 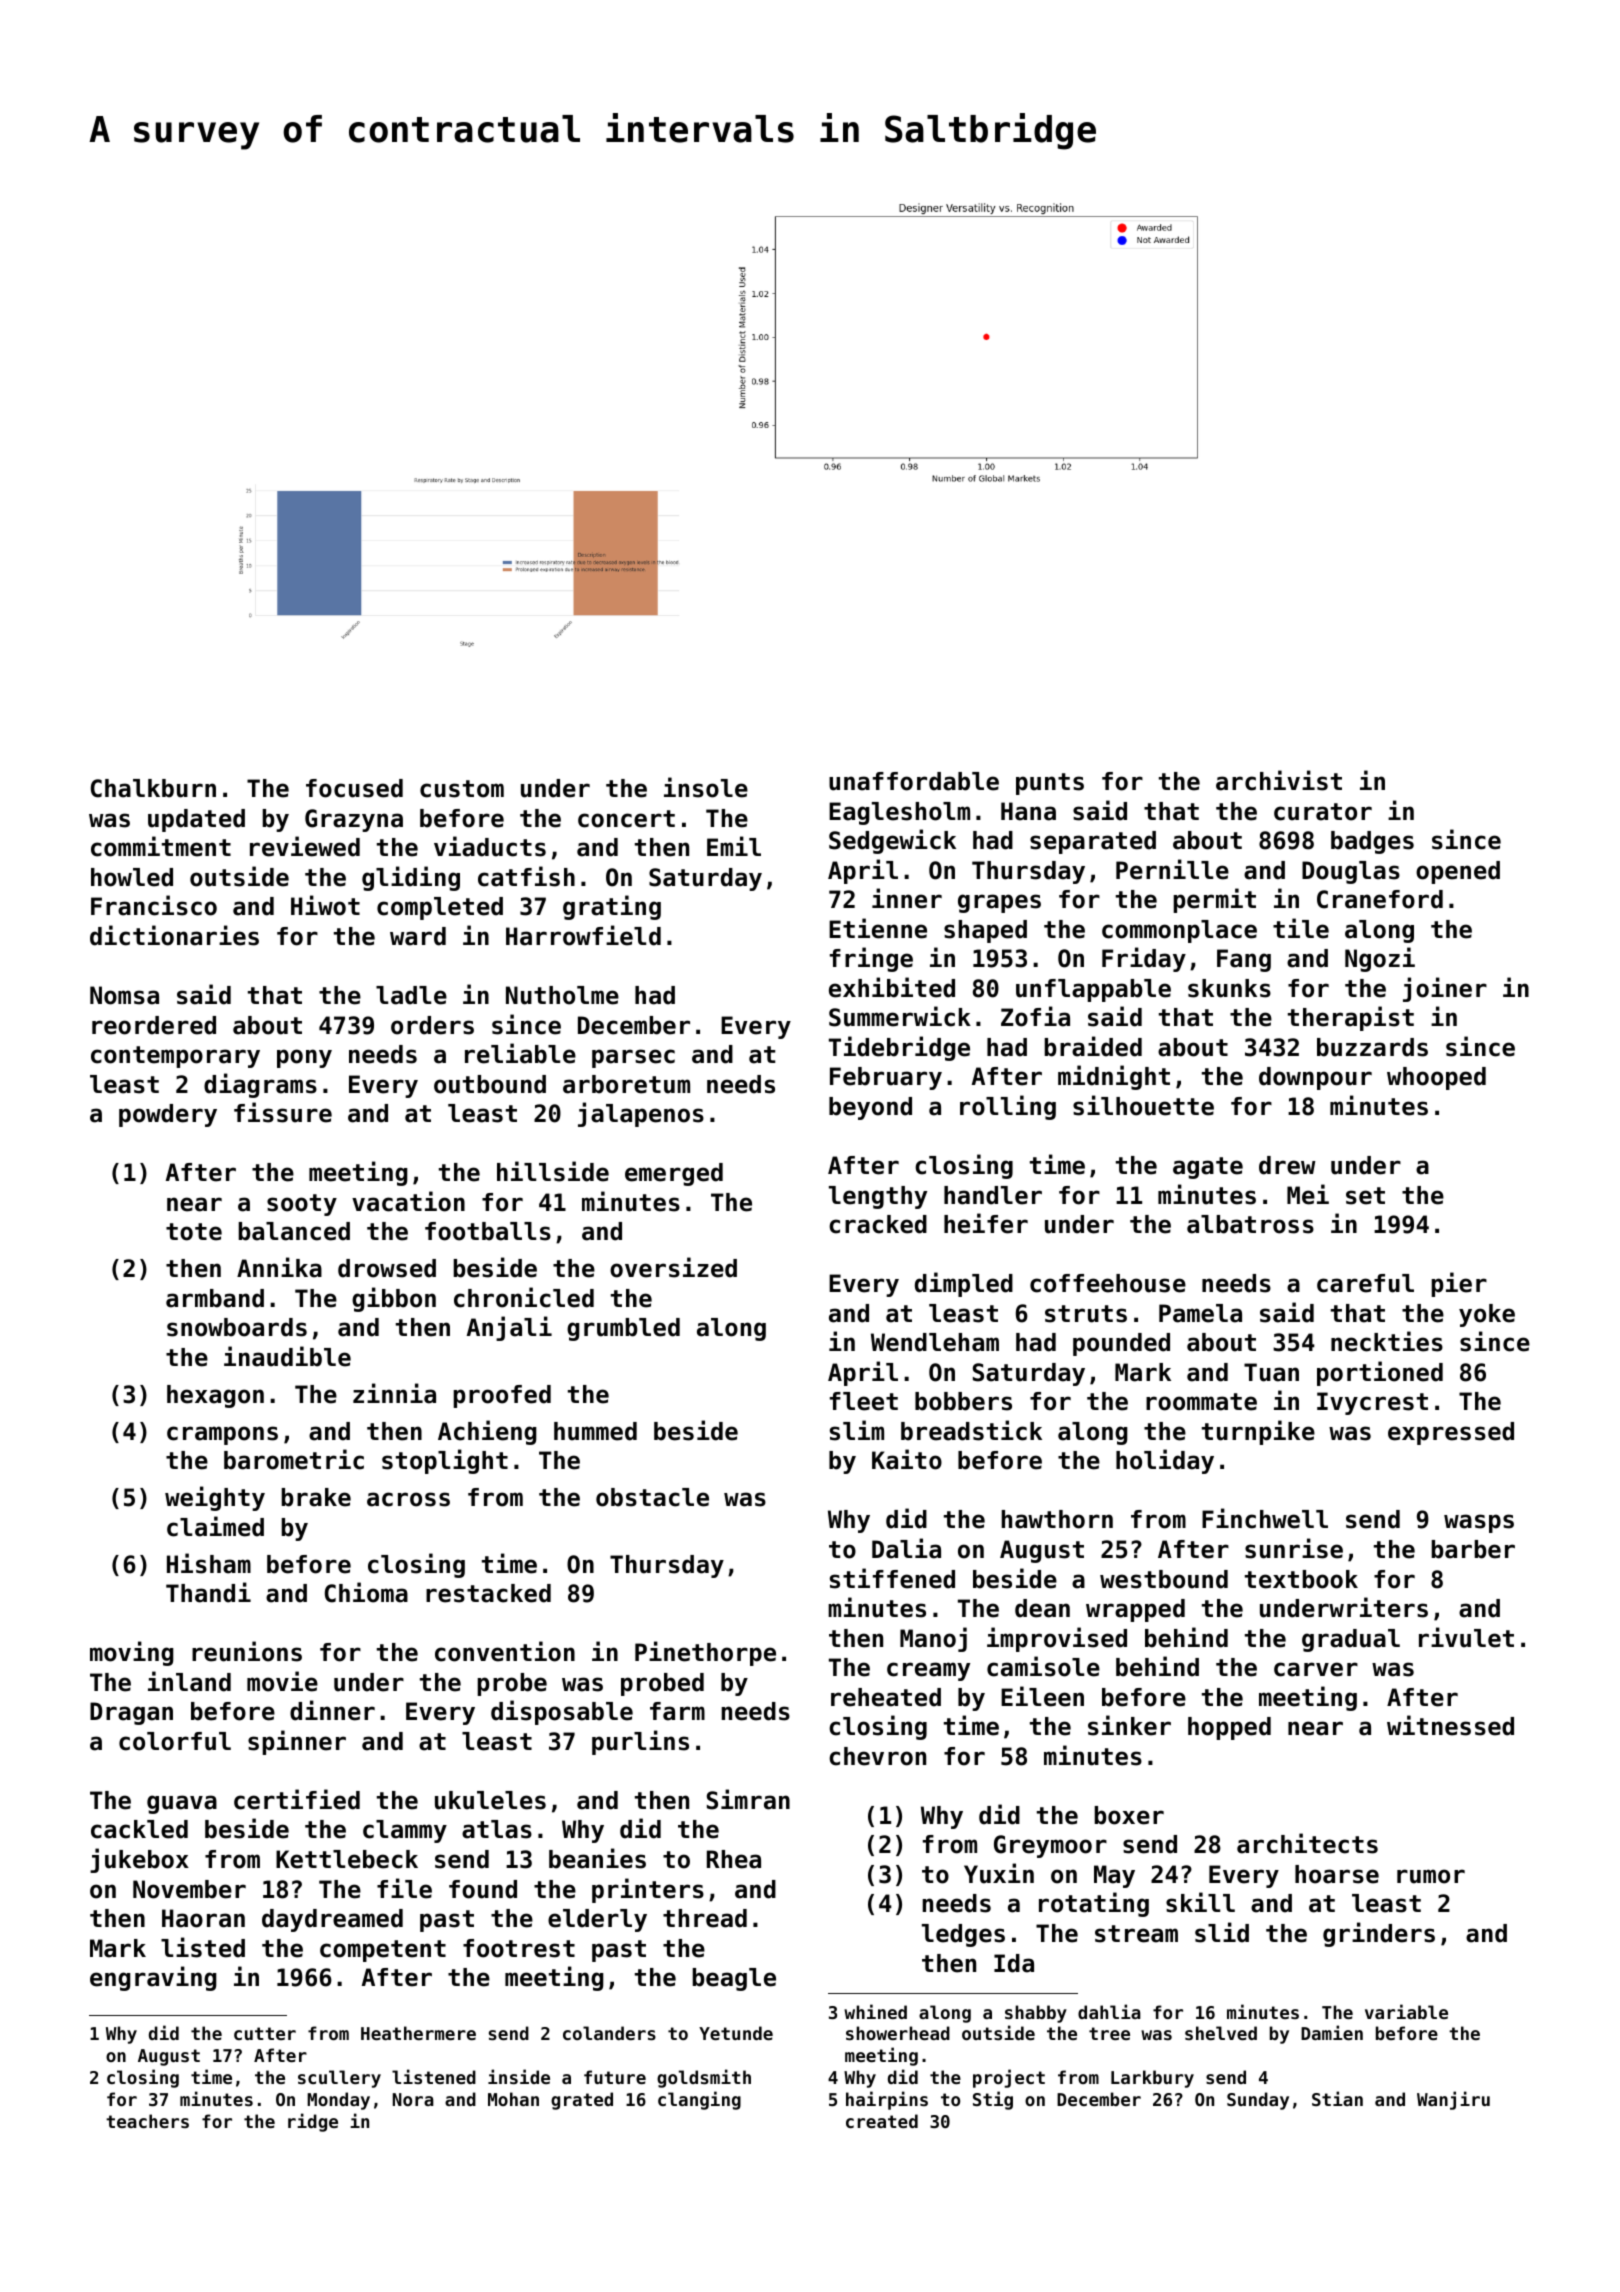 I want to click on armband, so click(x=215, y=1298).
